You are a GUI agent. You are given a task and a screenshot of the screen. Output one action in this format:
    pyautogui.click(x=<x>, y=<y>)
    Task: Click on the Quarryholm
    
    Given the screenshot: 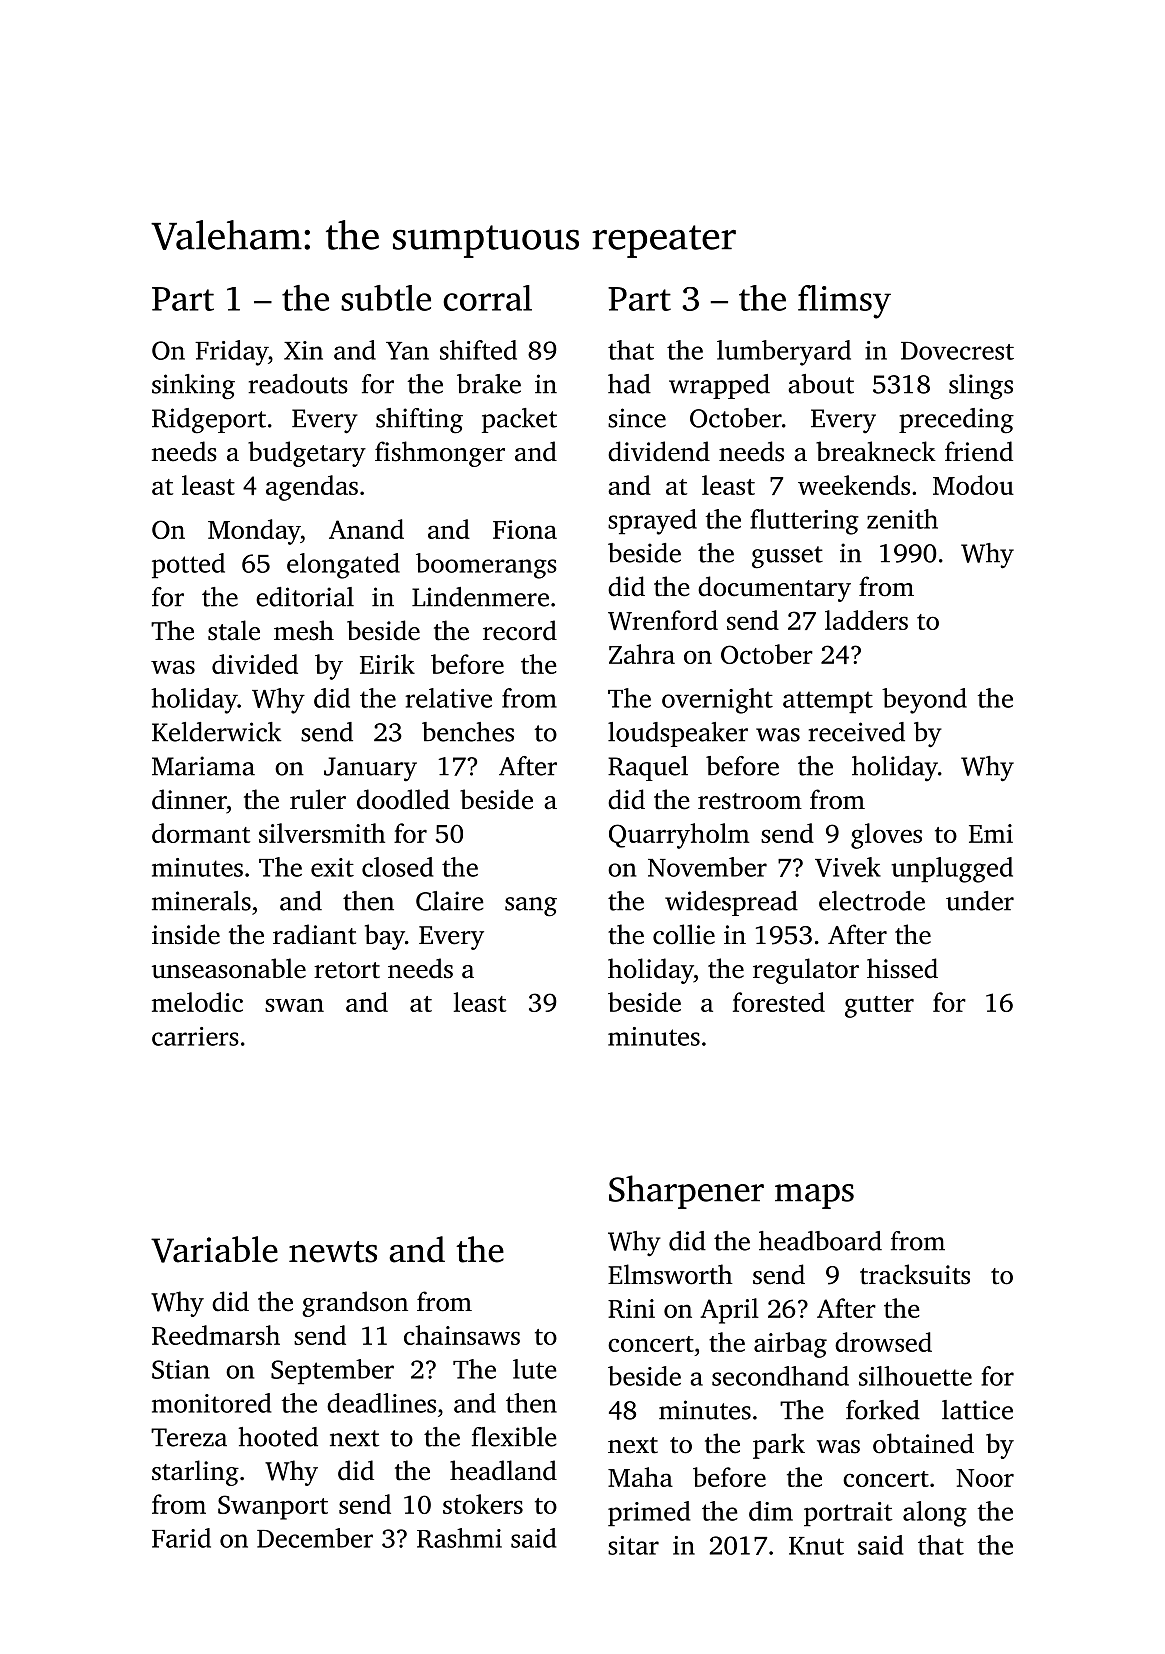 What is the action you would take?
    pyautogui.click(x=679, y=836)
